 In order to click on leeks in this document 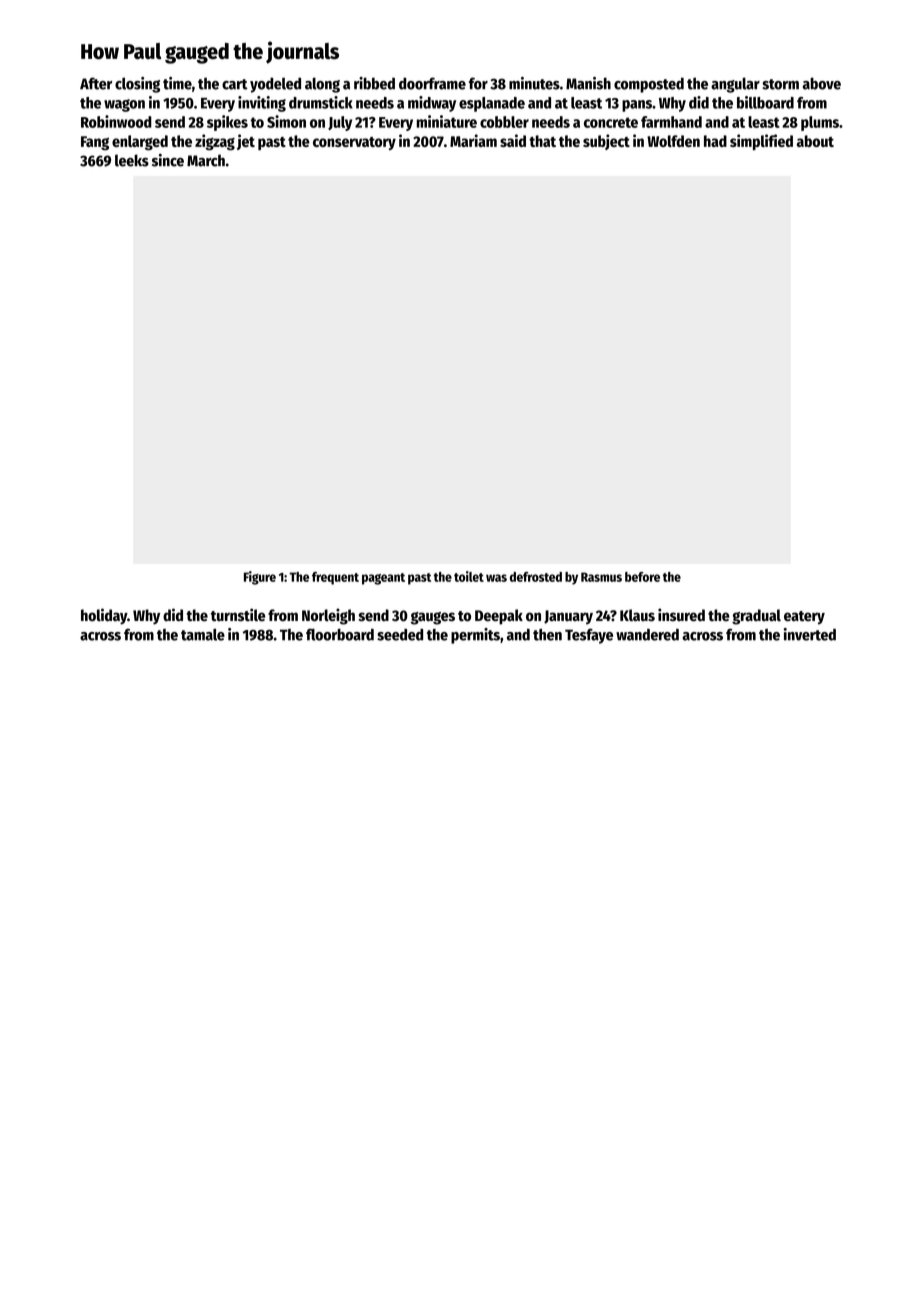, I will do `click(132, 160)`.
